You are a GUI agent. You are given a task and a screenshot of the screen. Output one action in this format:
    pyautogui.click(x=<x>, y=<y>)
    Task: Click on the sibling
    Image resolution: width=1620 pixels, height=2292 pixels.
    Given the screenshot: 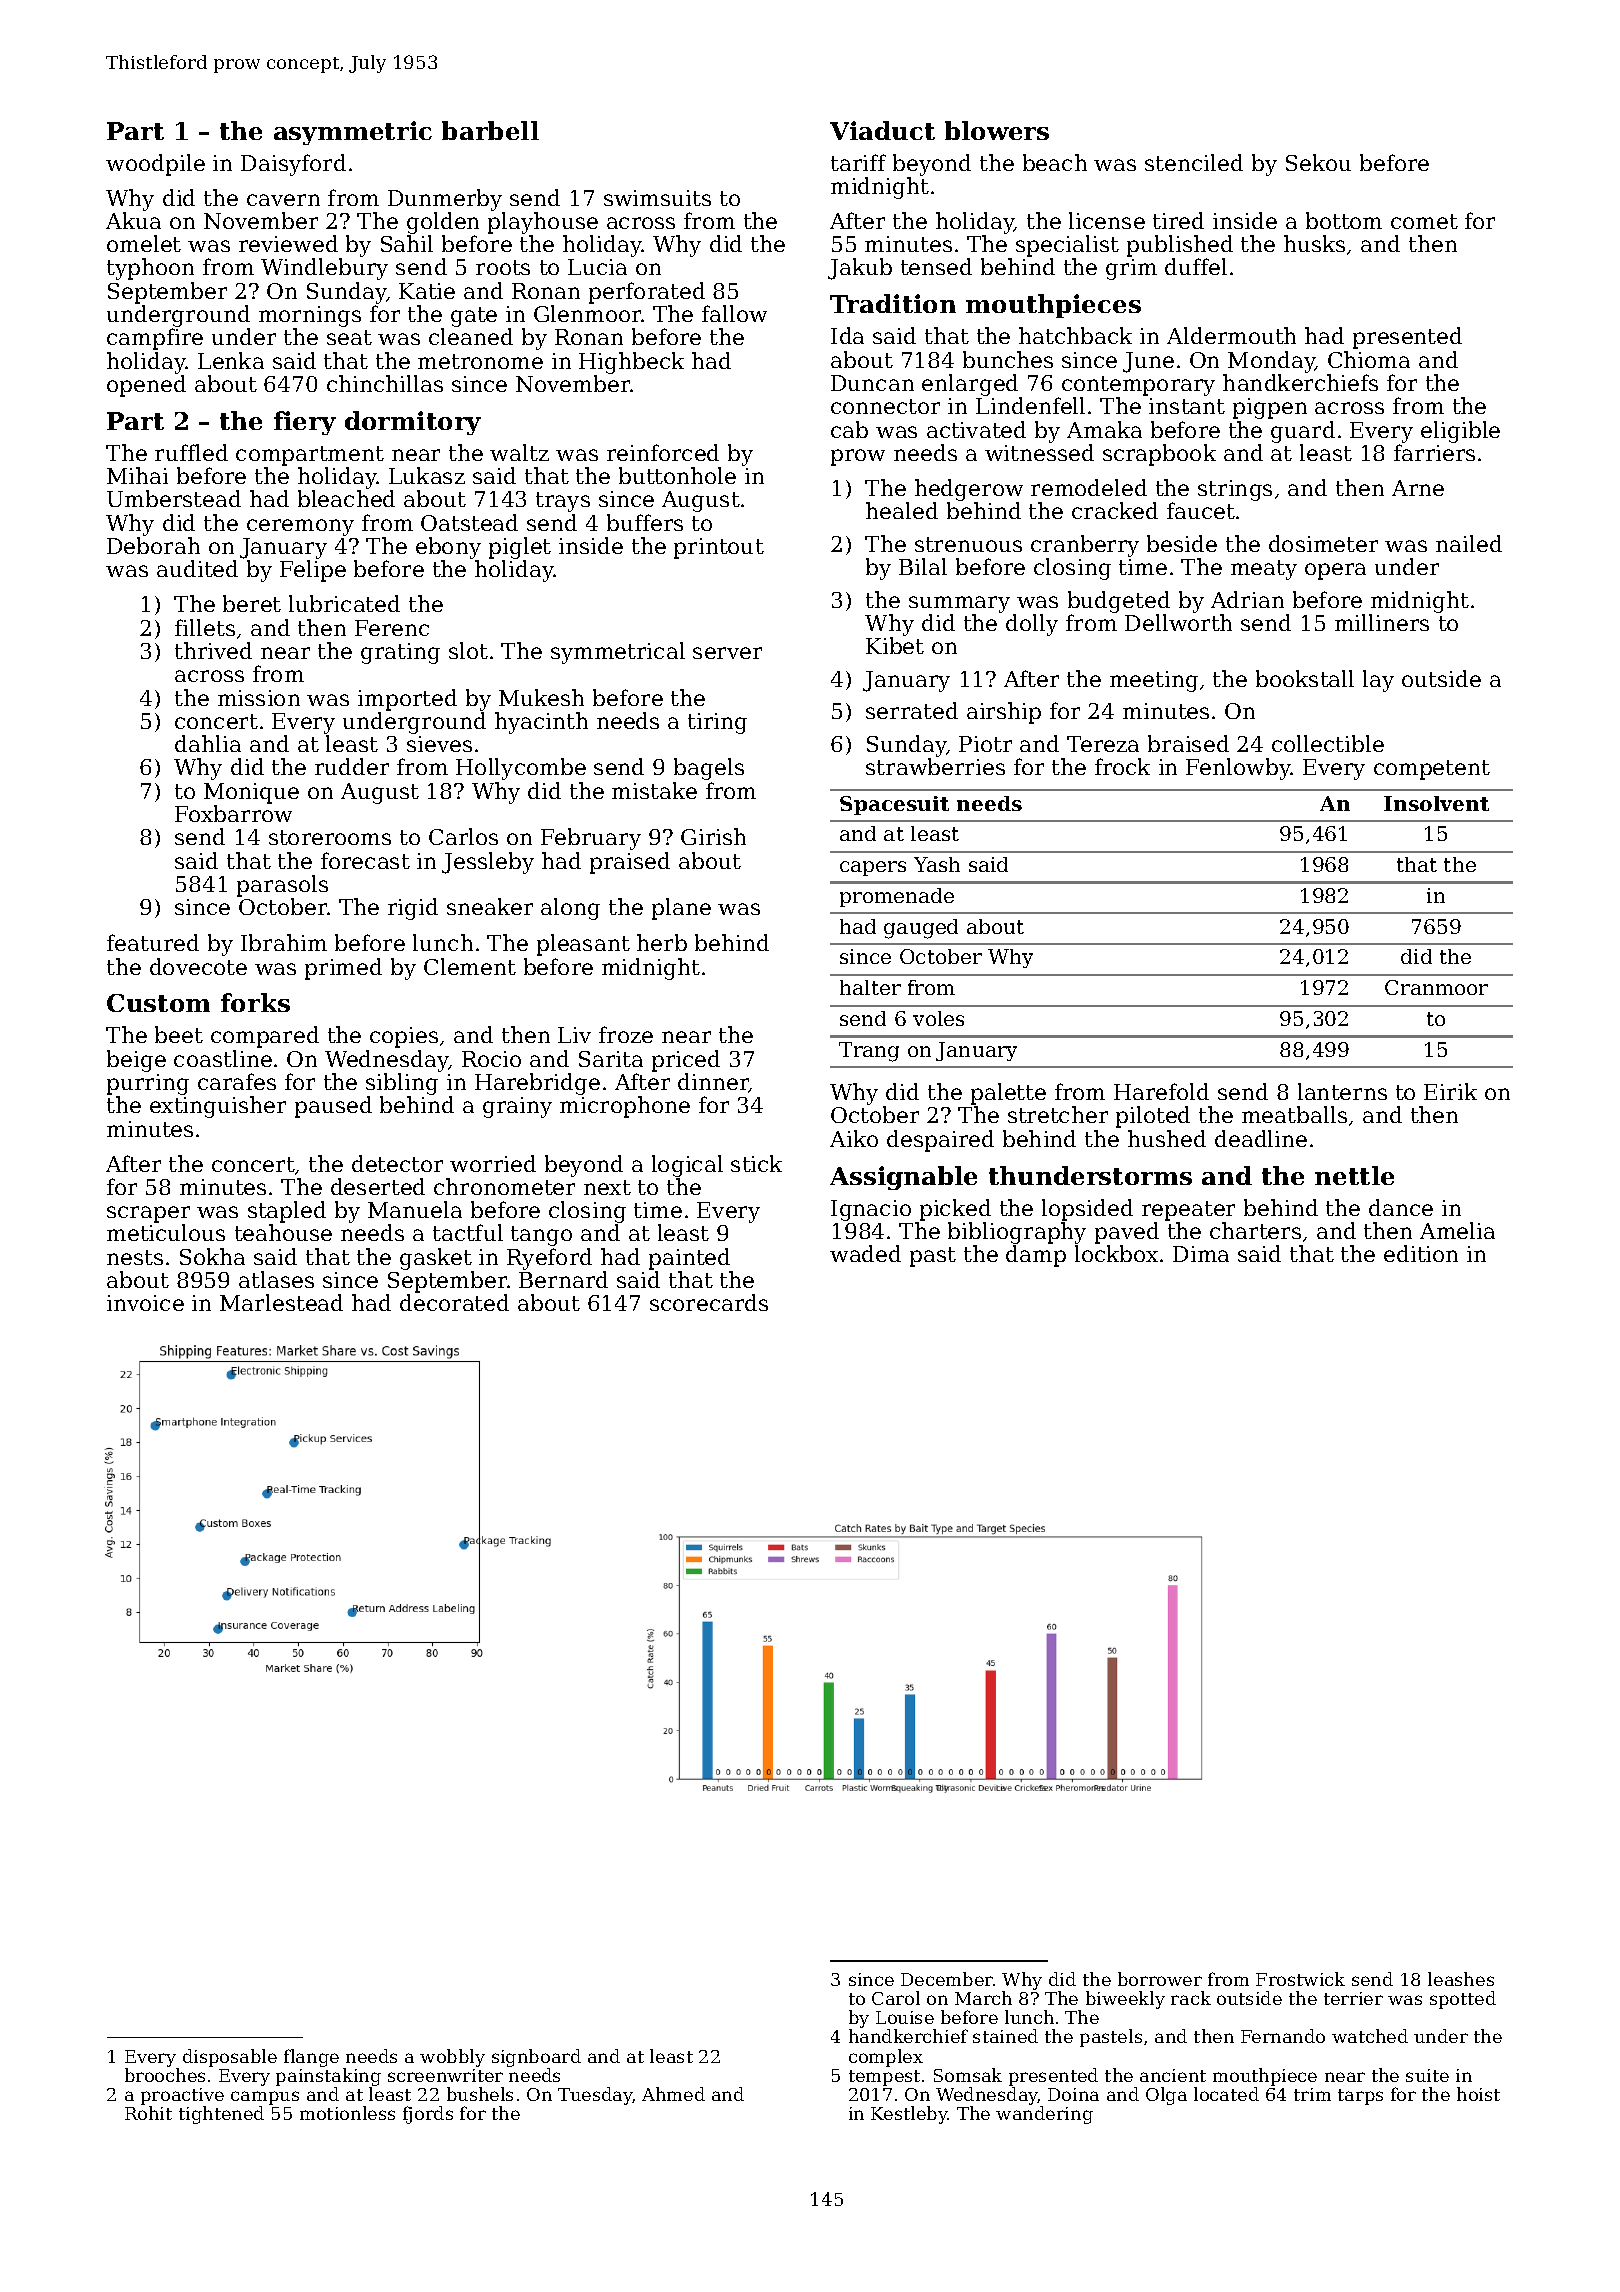 What is the action you would take?
    pyautogui.click(x=402, y=1084)
